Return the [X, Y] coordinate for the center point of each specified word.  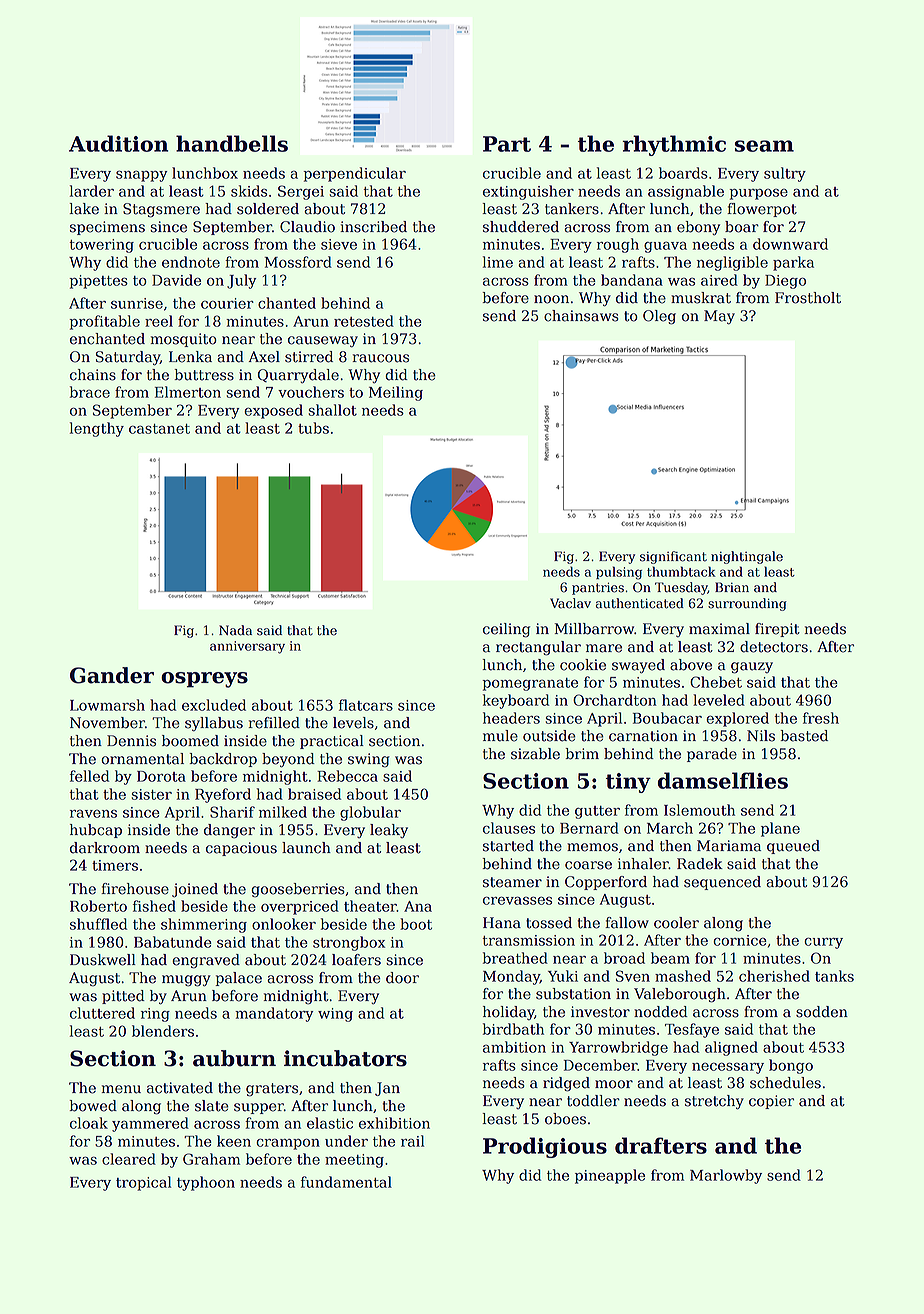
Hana [502, 923]
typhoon [206, 1183]
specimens [107, 228]
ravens [93, 814]
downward [790, 244]
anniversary [247, 647]
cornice [740, 940]
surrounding [747, 604]
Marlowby [726, 1176]
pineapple [610, 1176]
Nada [235, 630]
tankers [572, 209]
